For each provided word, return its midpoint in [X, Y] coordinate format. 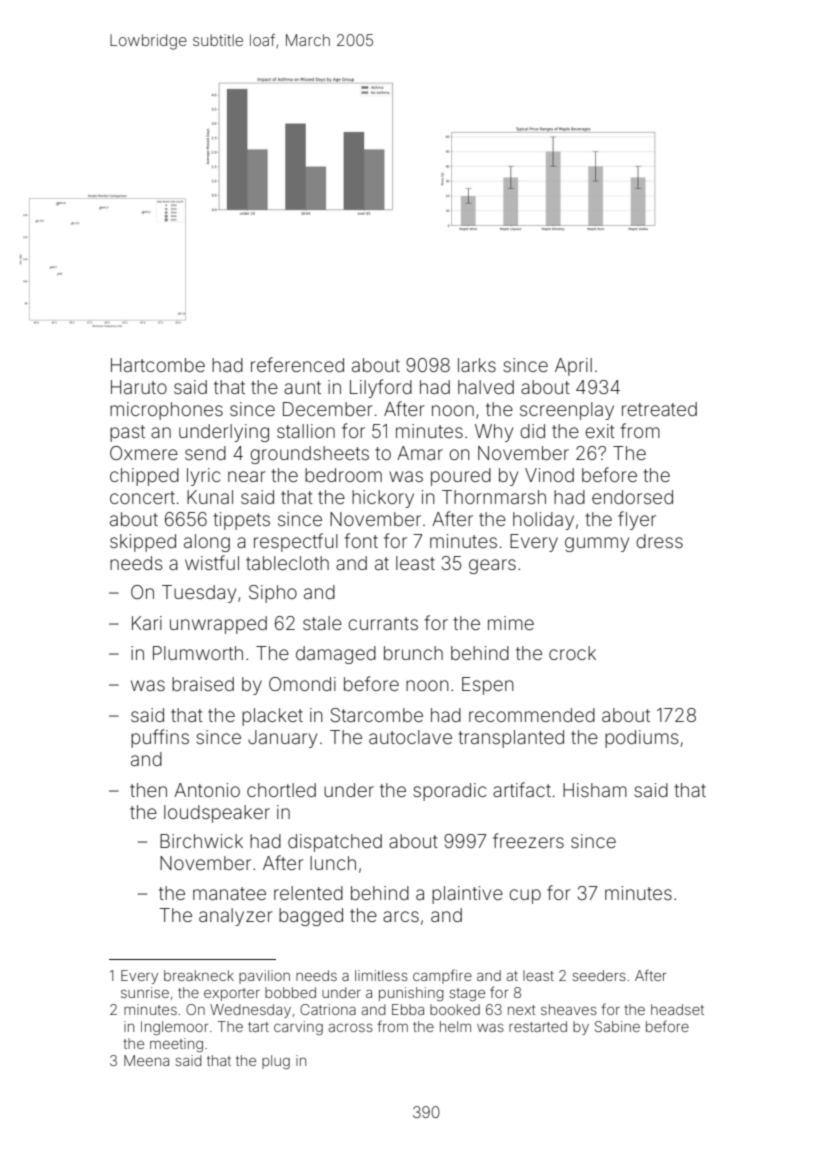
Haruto [139, 387]
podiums [641, 739]
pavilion [264, 977]
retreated [659, 409]
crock [572, 653]
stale [322, 623]
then [148, 790]
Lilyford [381, 388]
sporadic [450, 792]
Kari [147, 623]
